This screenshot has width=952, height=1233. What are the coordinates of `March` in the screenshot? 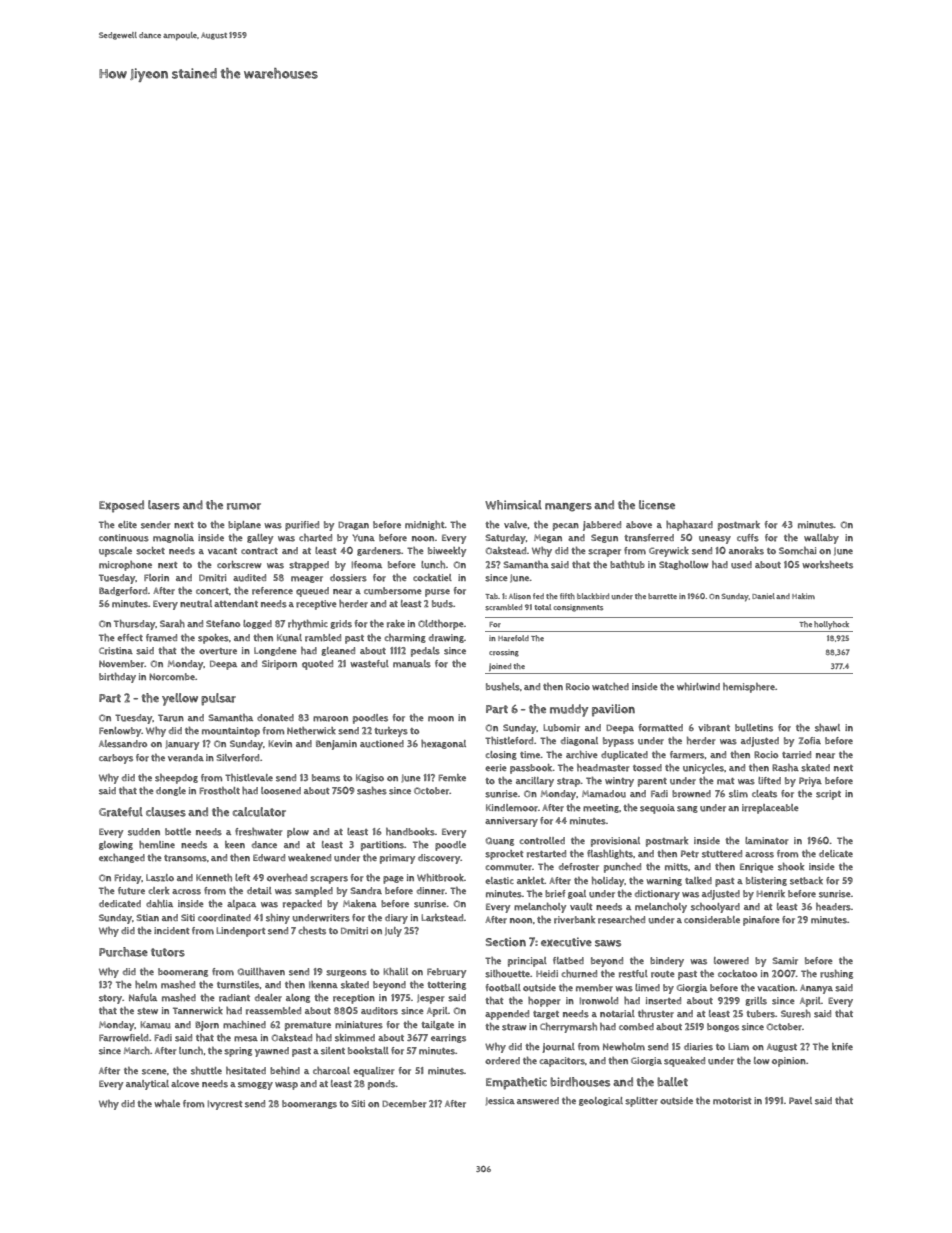 It's located at (137, 1051).
